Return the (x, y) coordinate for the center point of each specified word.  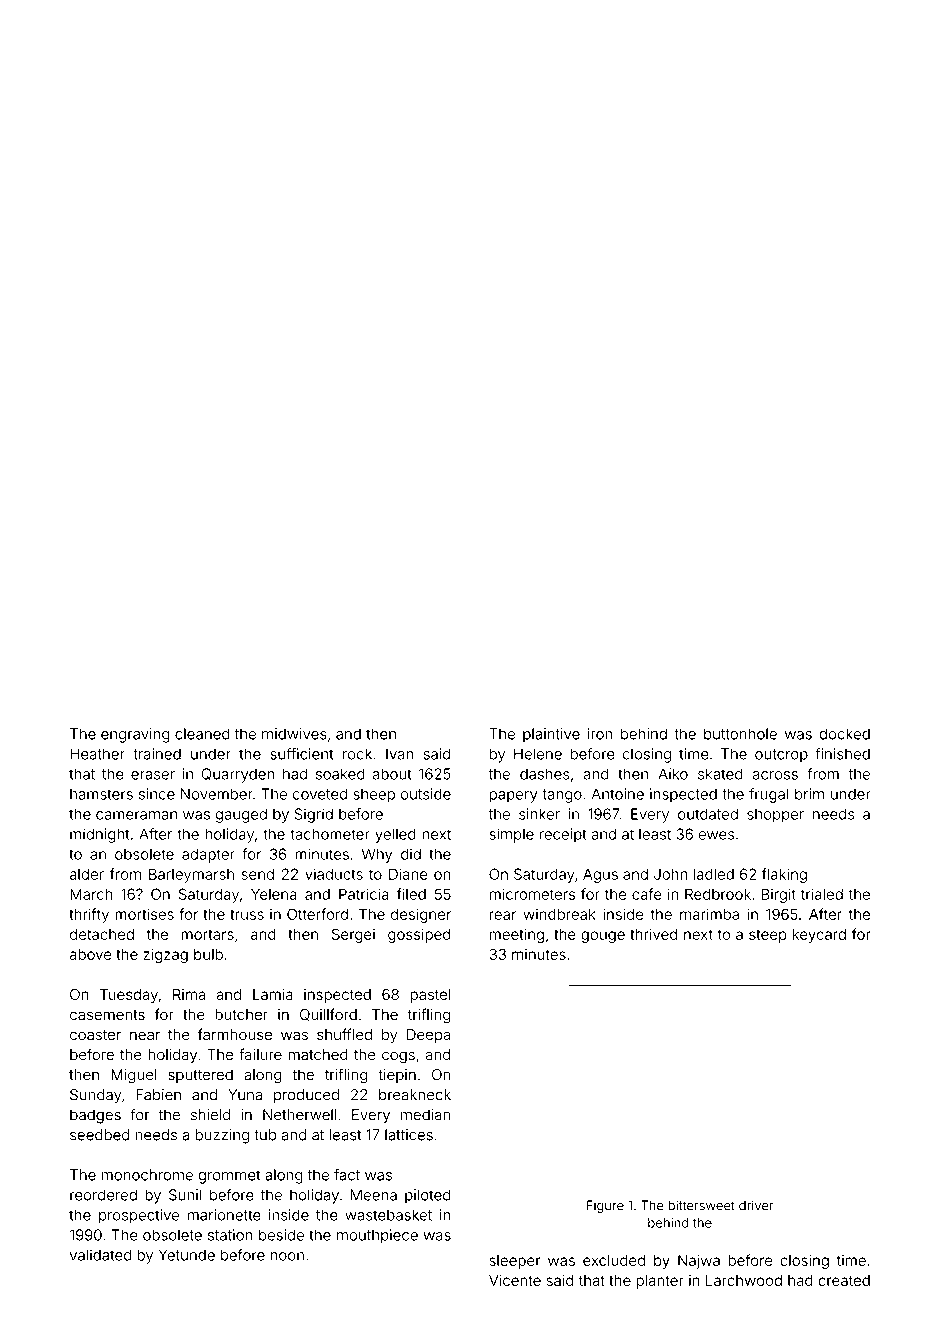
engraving (135, 735)
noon (287, 1256)
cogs (398, 1057)
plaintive (551, 735)
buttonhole (740, 734)
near (145, 1036)
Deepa (428, 1036)
